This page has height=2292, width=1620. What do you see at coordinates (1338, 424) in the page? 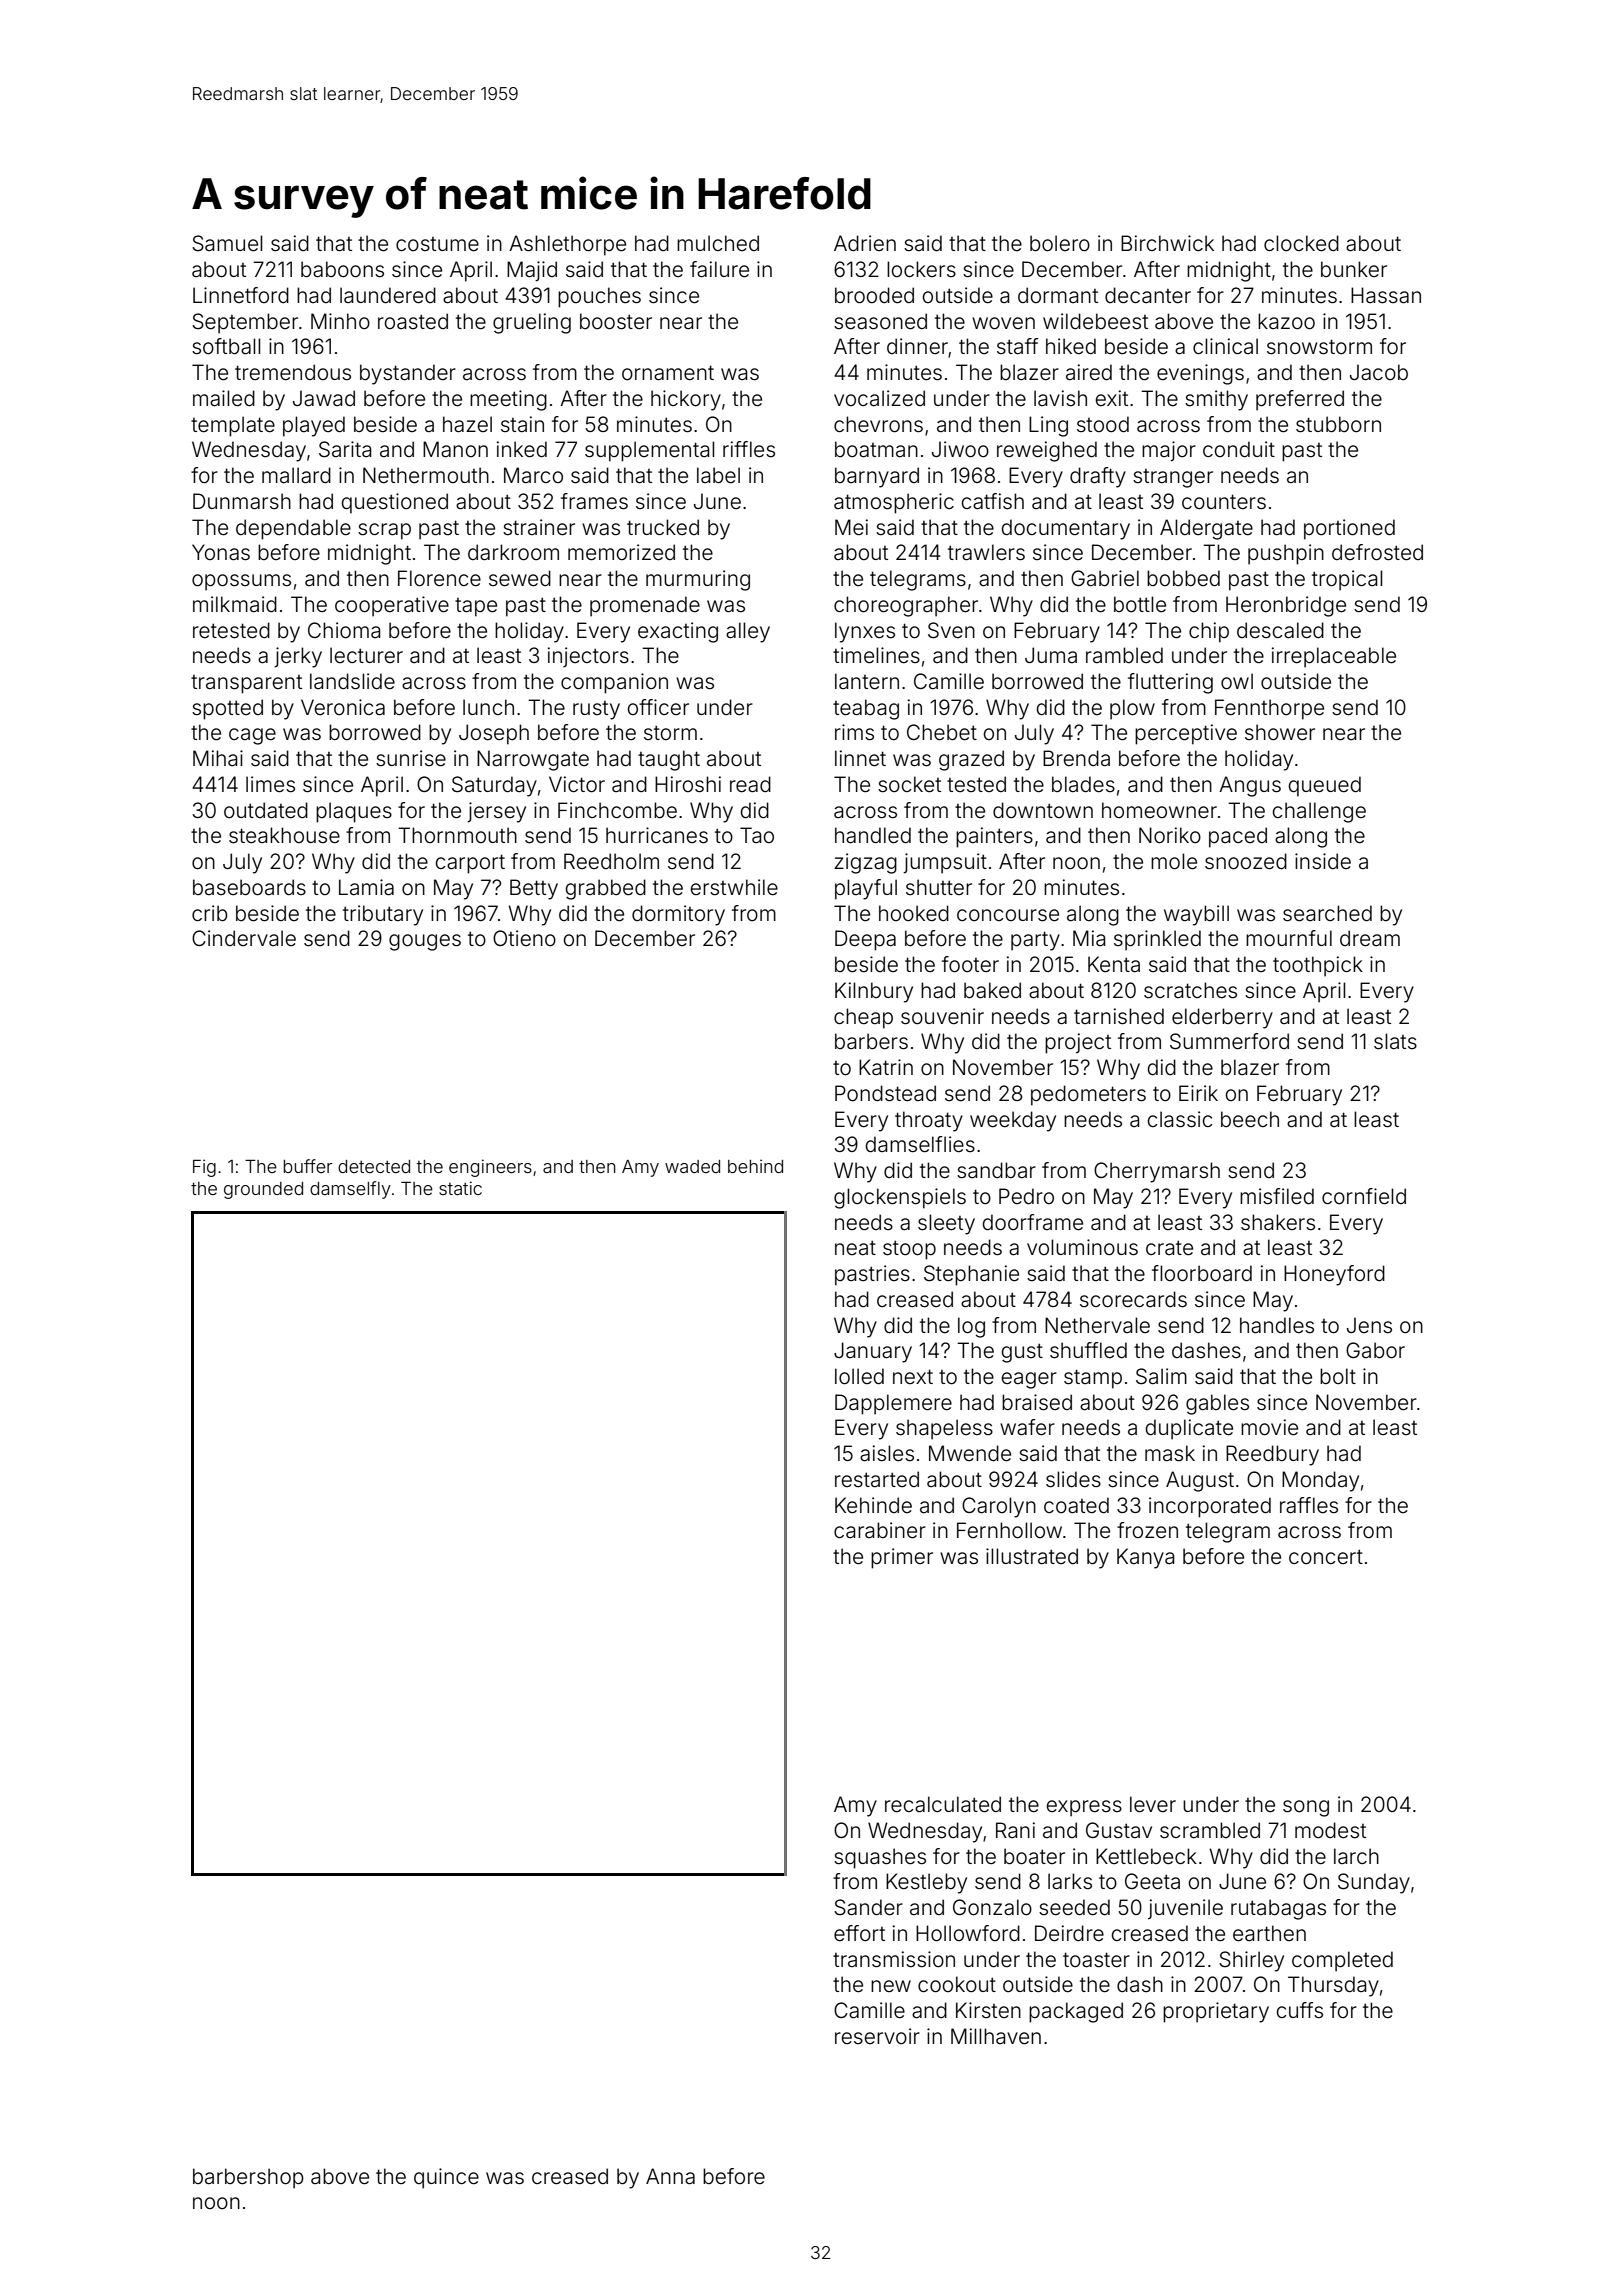
I see `stubborn` at bounding box center [1338, 424].
